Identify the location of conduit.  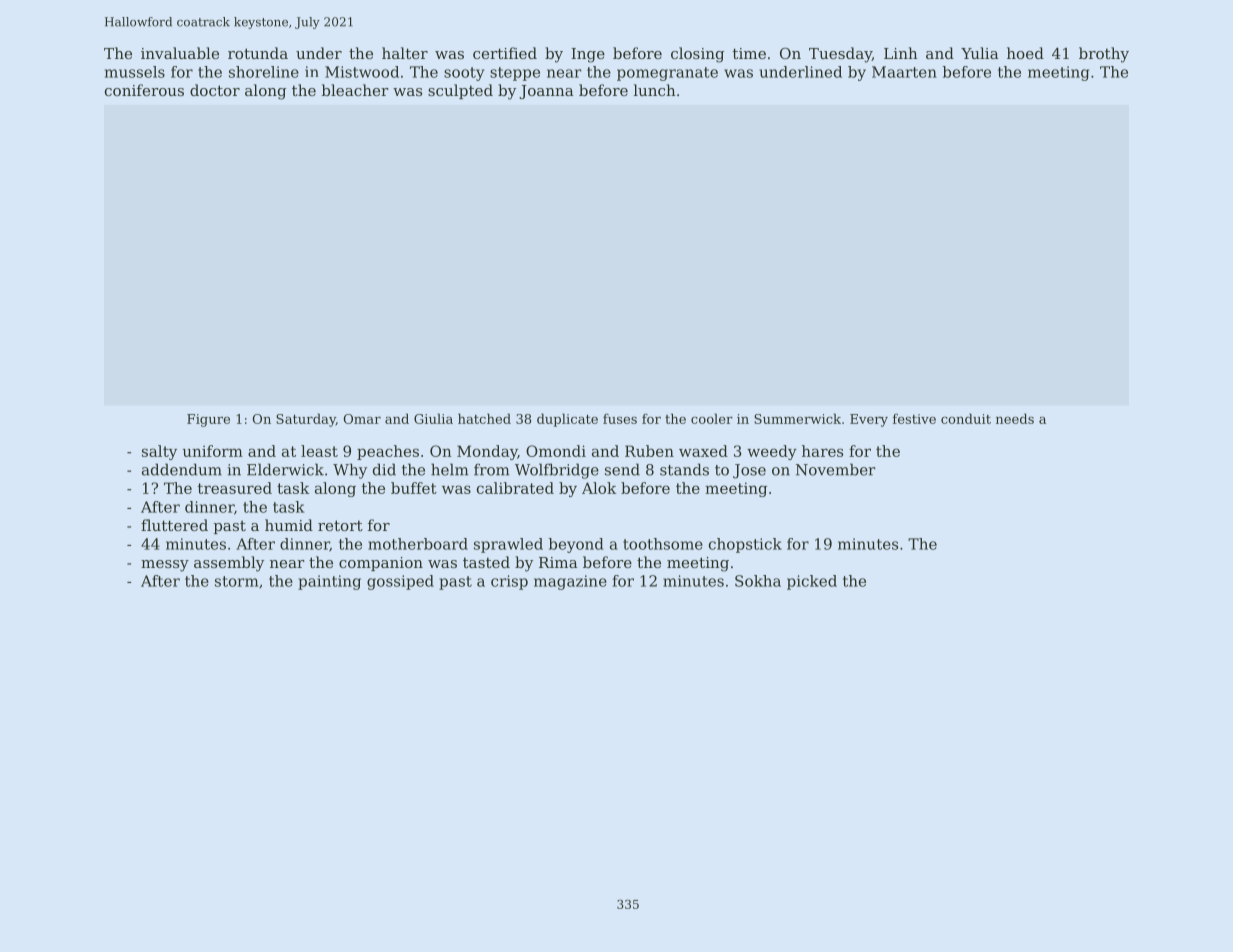
(966, 418).
